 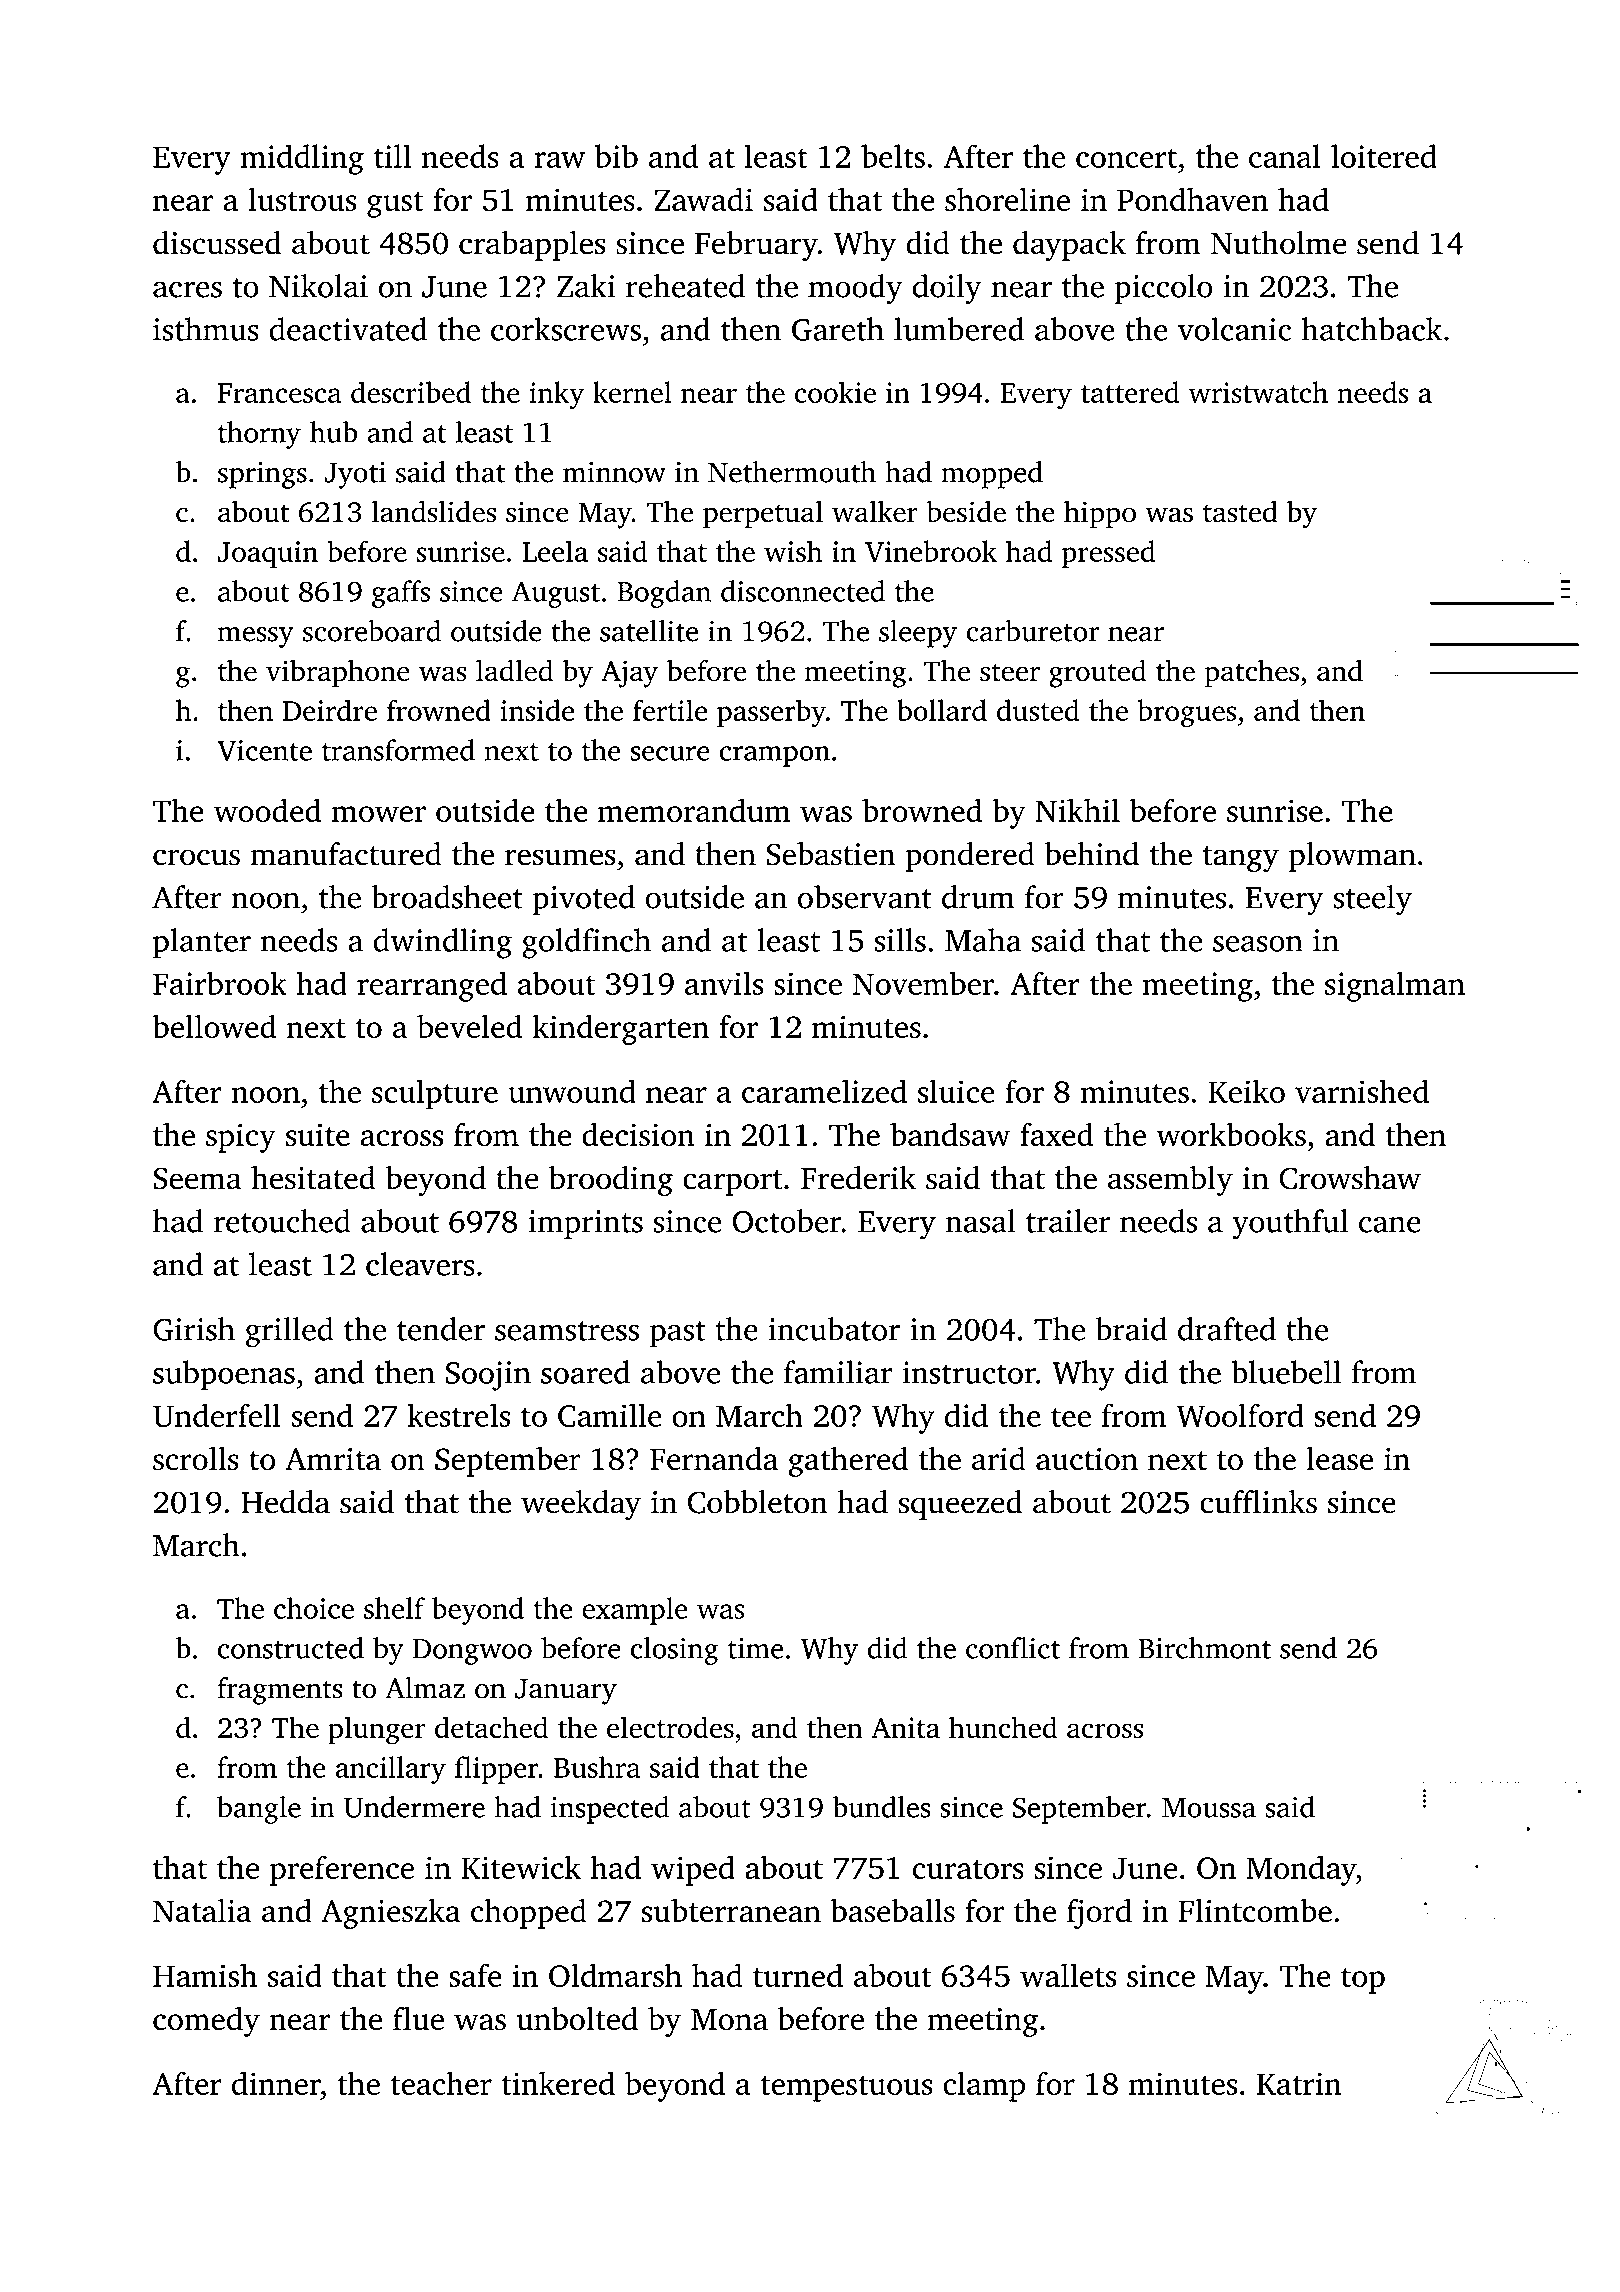 What do you see at coordinates (1126, 158) in the document?
I see `concert` at bounding box center [1126, 158].
